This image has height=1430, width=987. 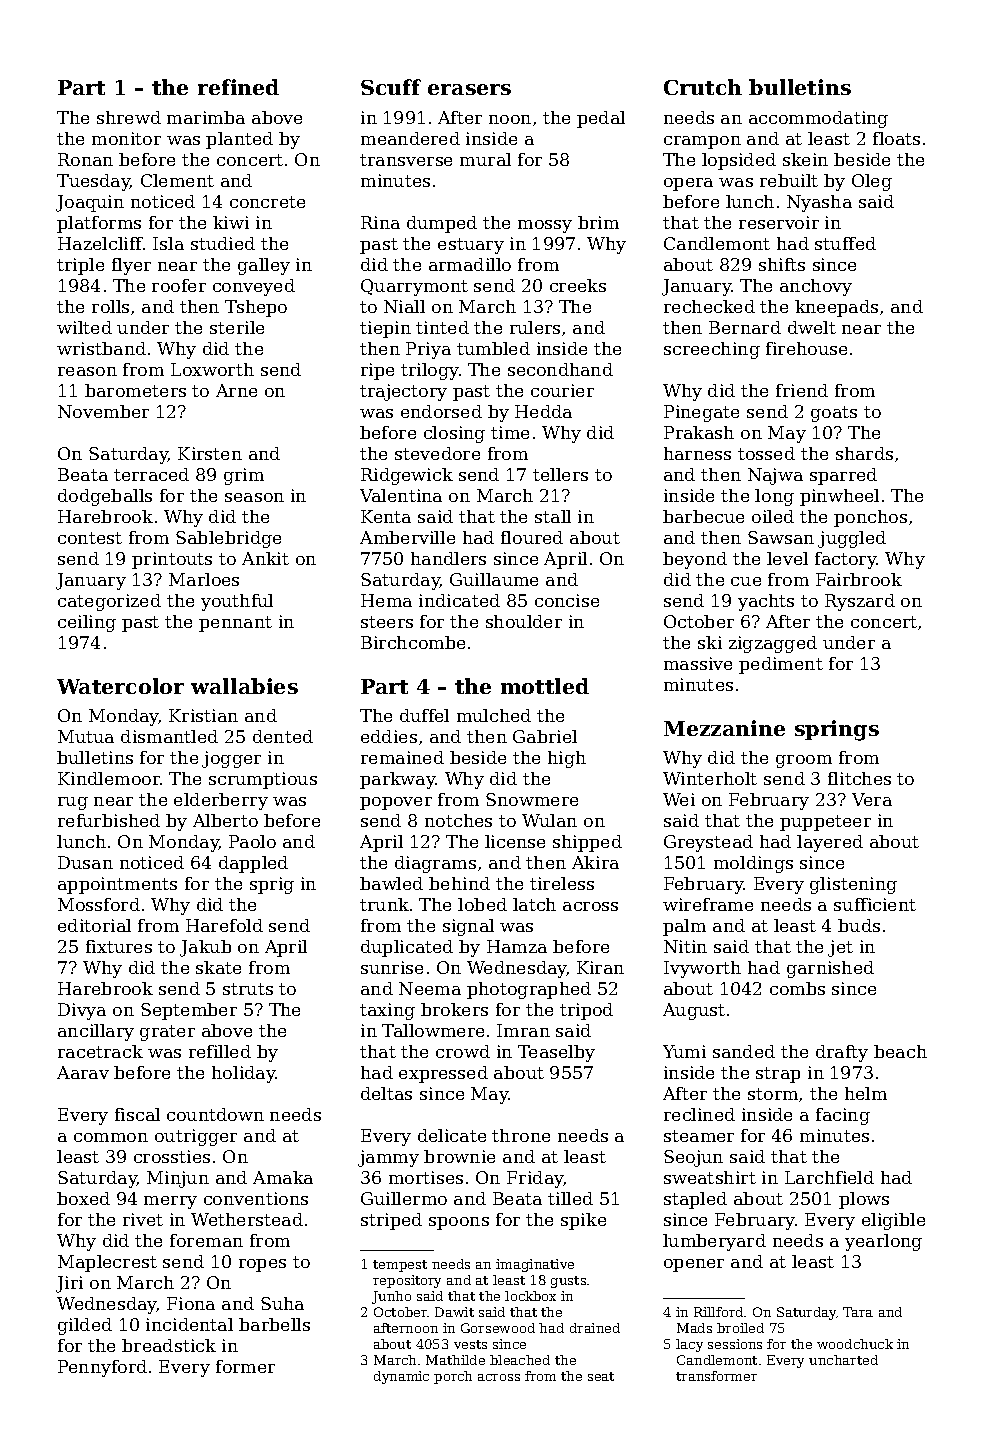 I want to click on August, so click(x=694, y=1011).
